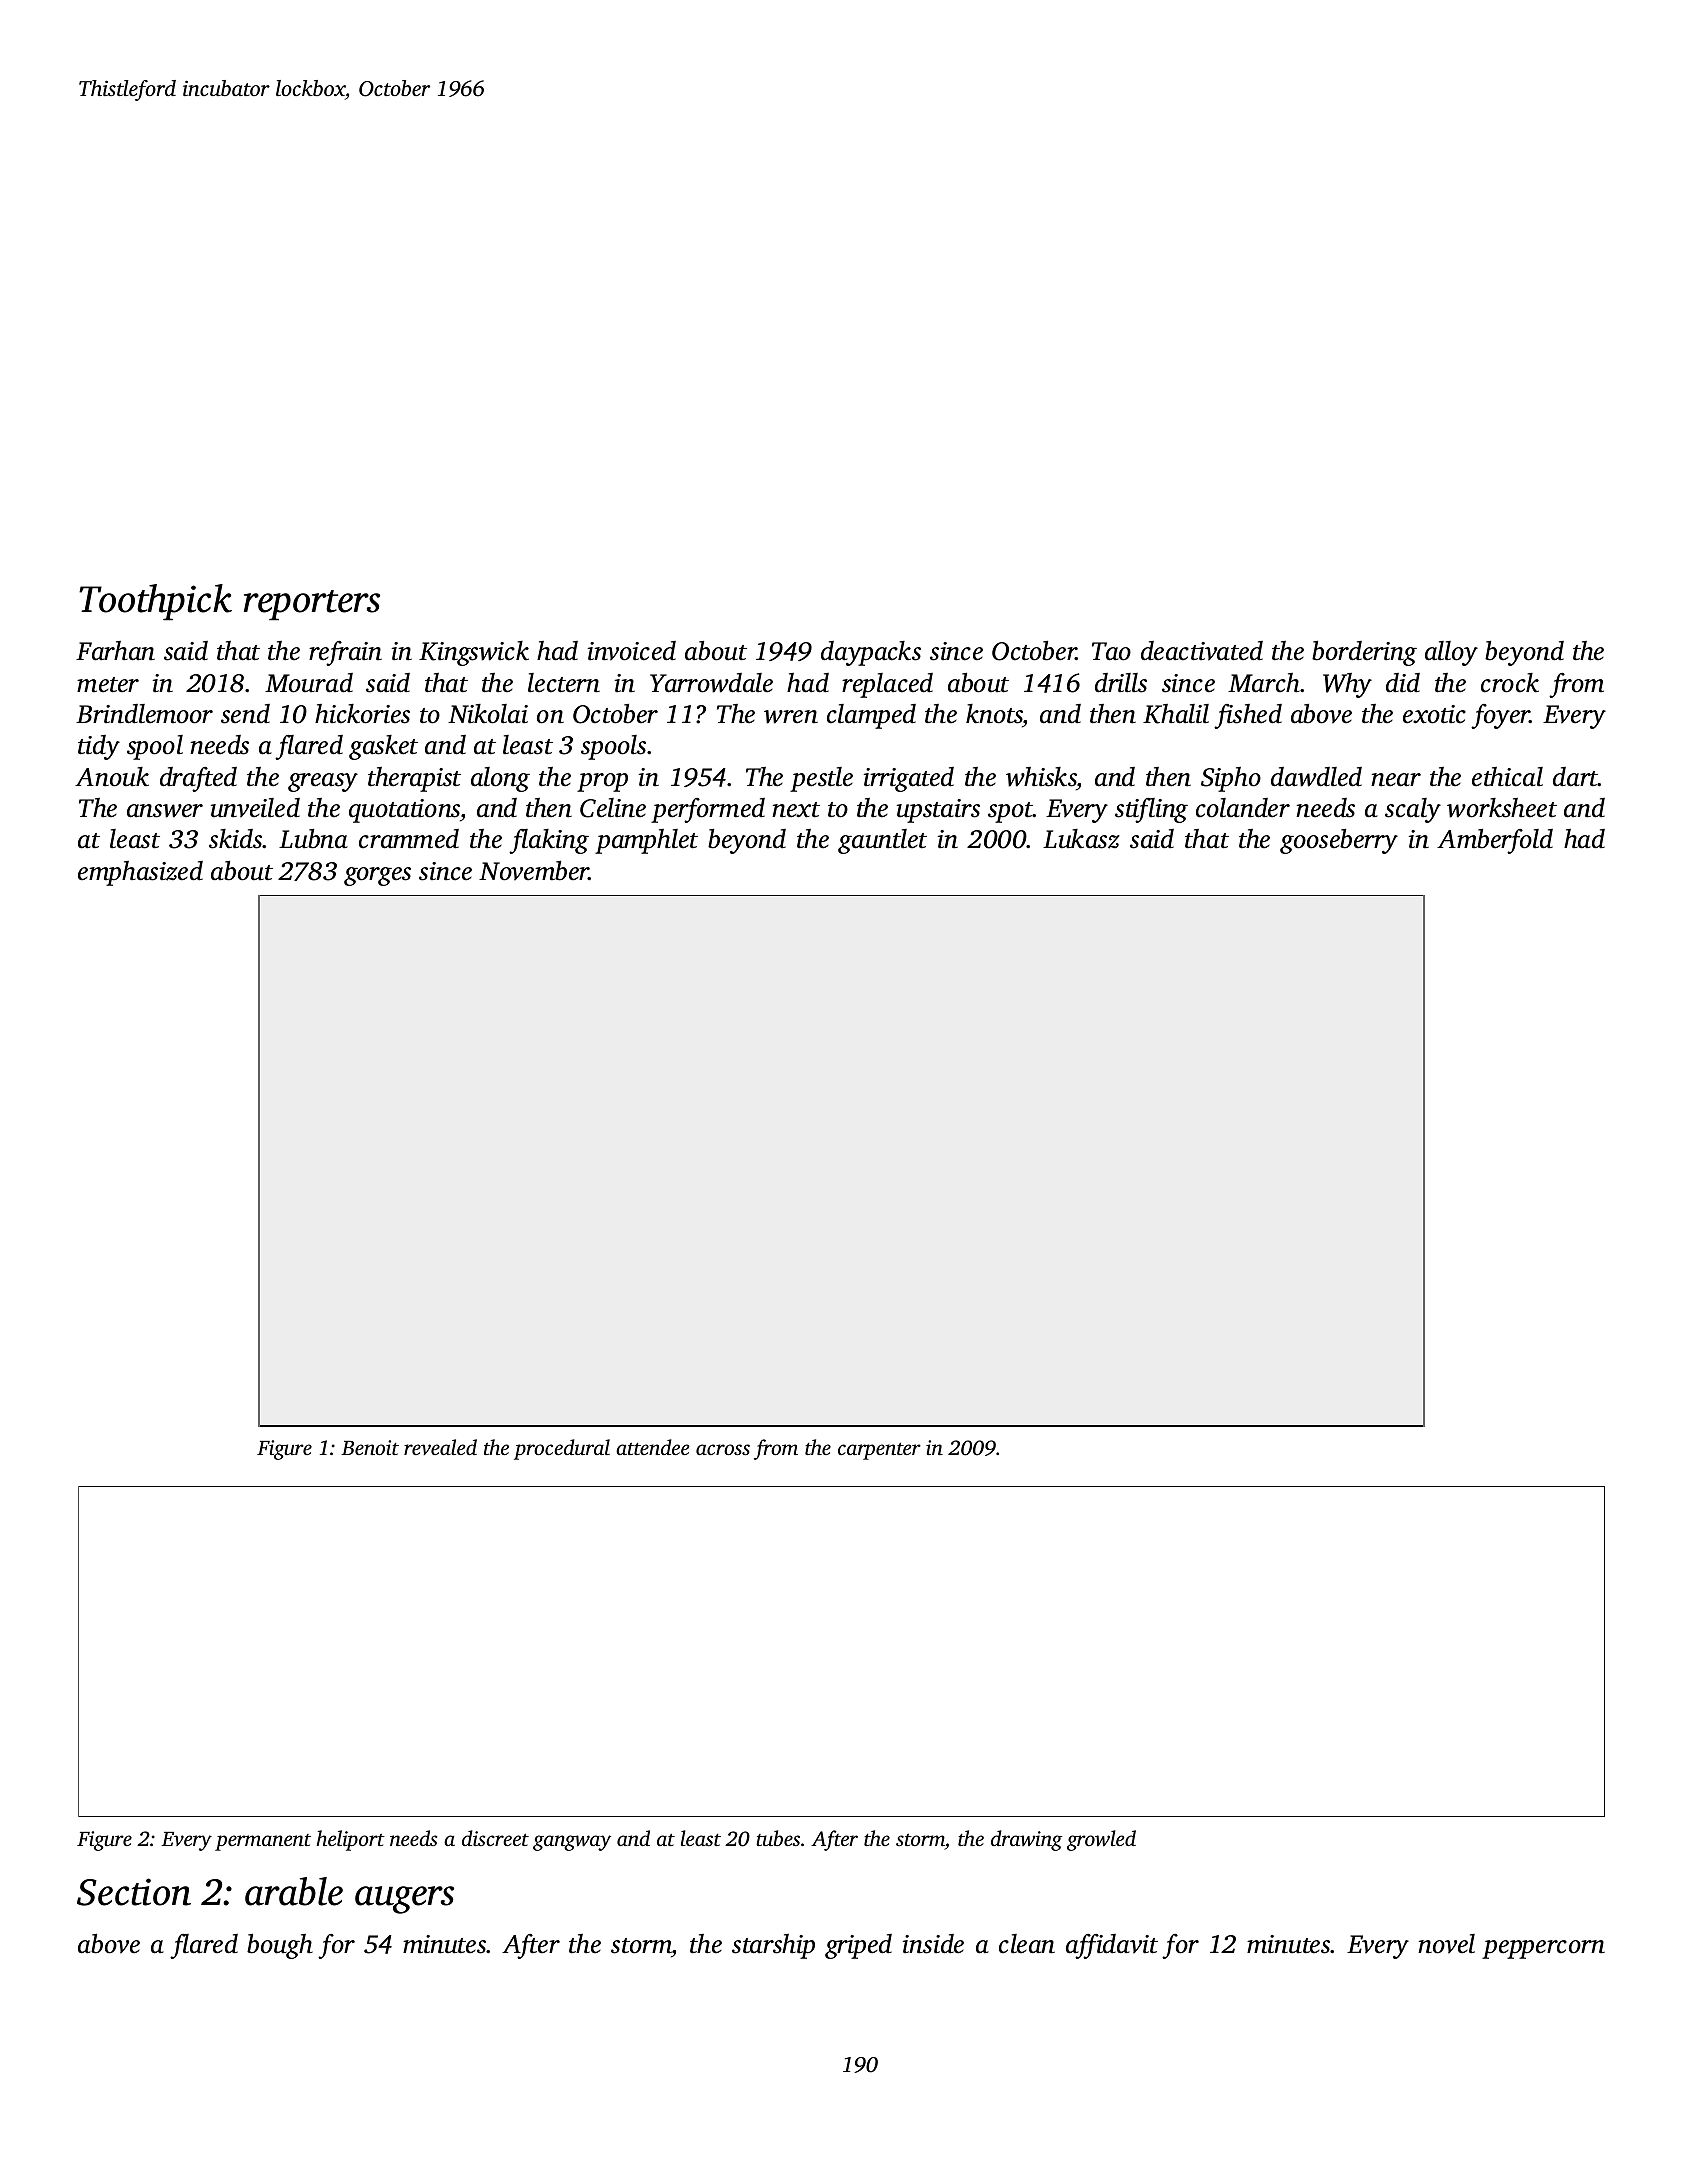 The image size is (1683, 2178). Describe the element at coordinates (312, 605) in the image. I see `reporters` at that location.
